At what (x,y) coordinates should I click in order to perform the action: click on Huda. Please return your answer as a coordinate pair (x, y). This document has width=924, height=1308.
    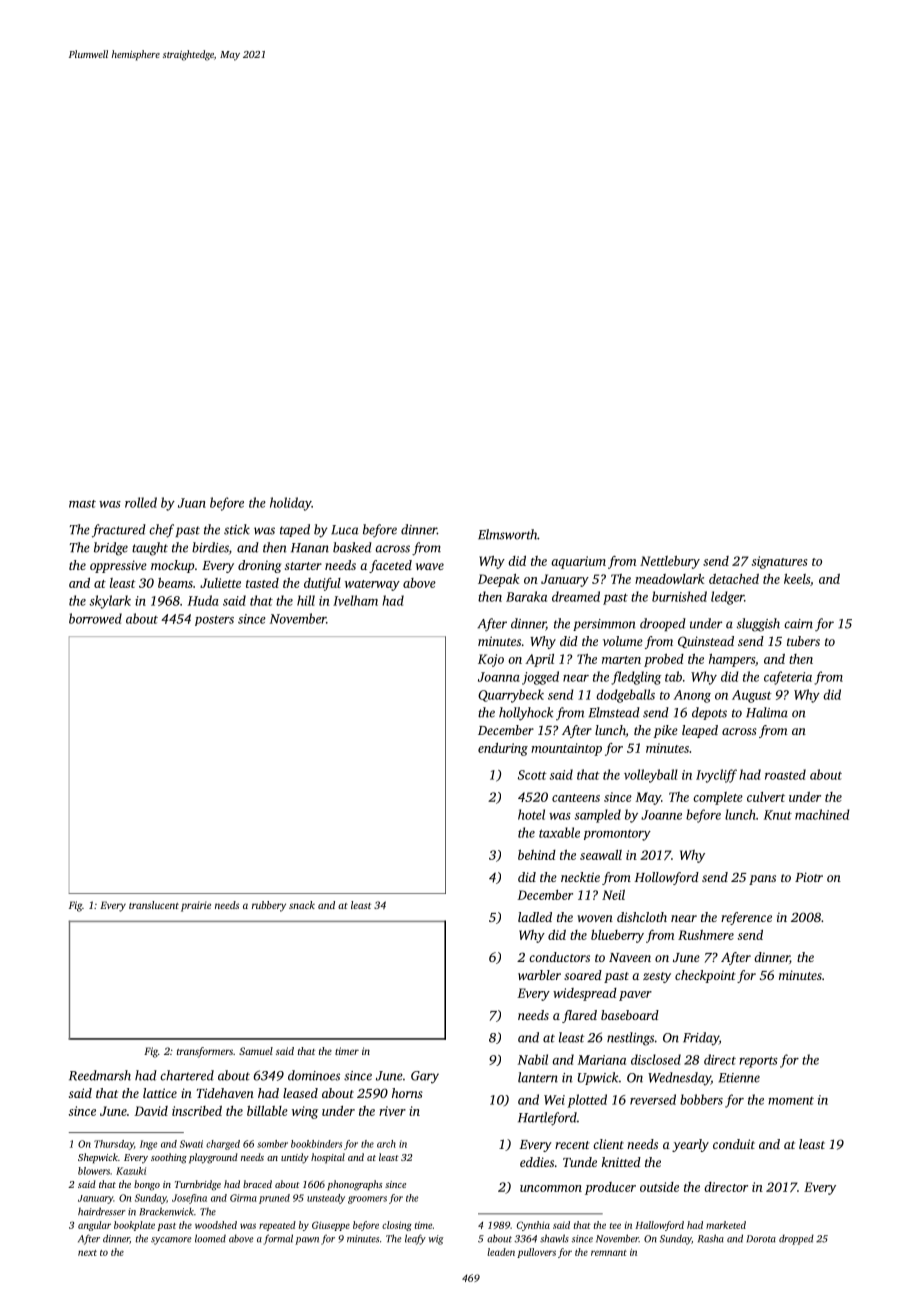
    Looking at the image, I should click on (203, 600).
